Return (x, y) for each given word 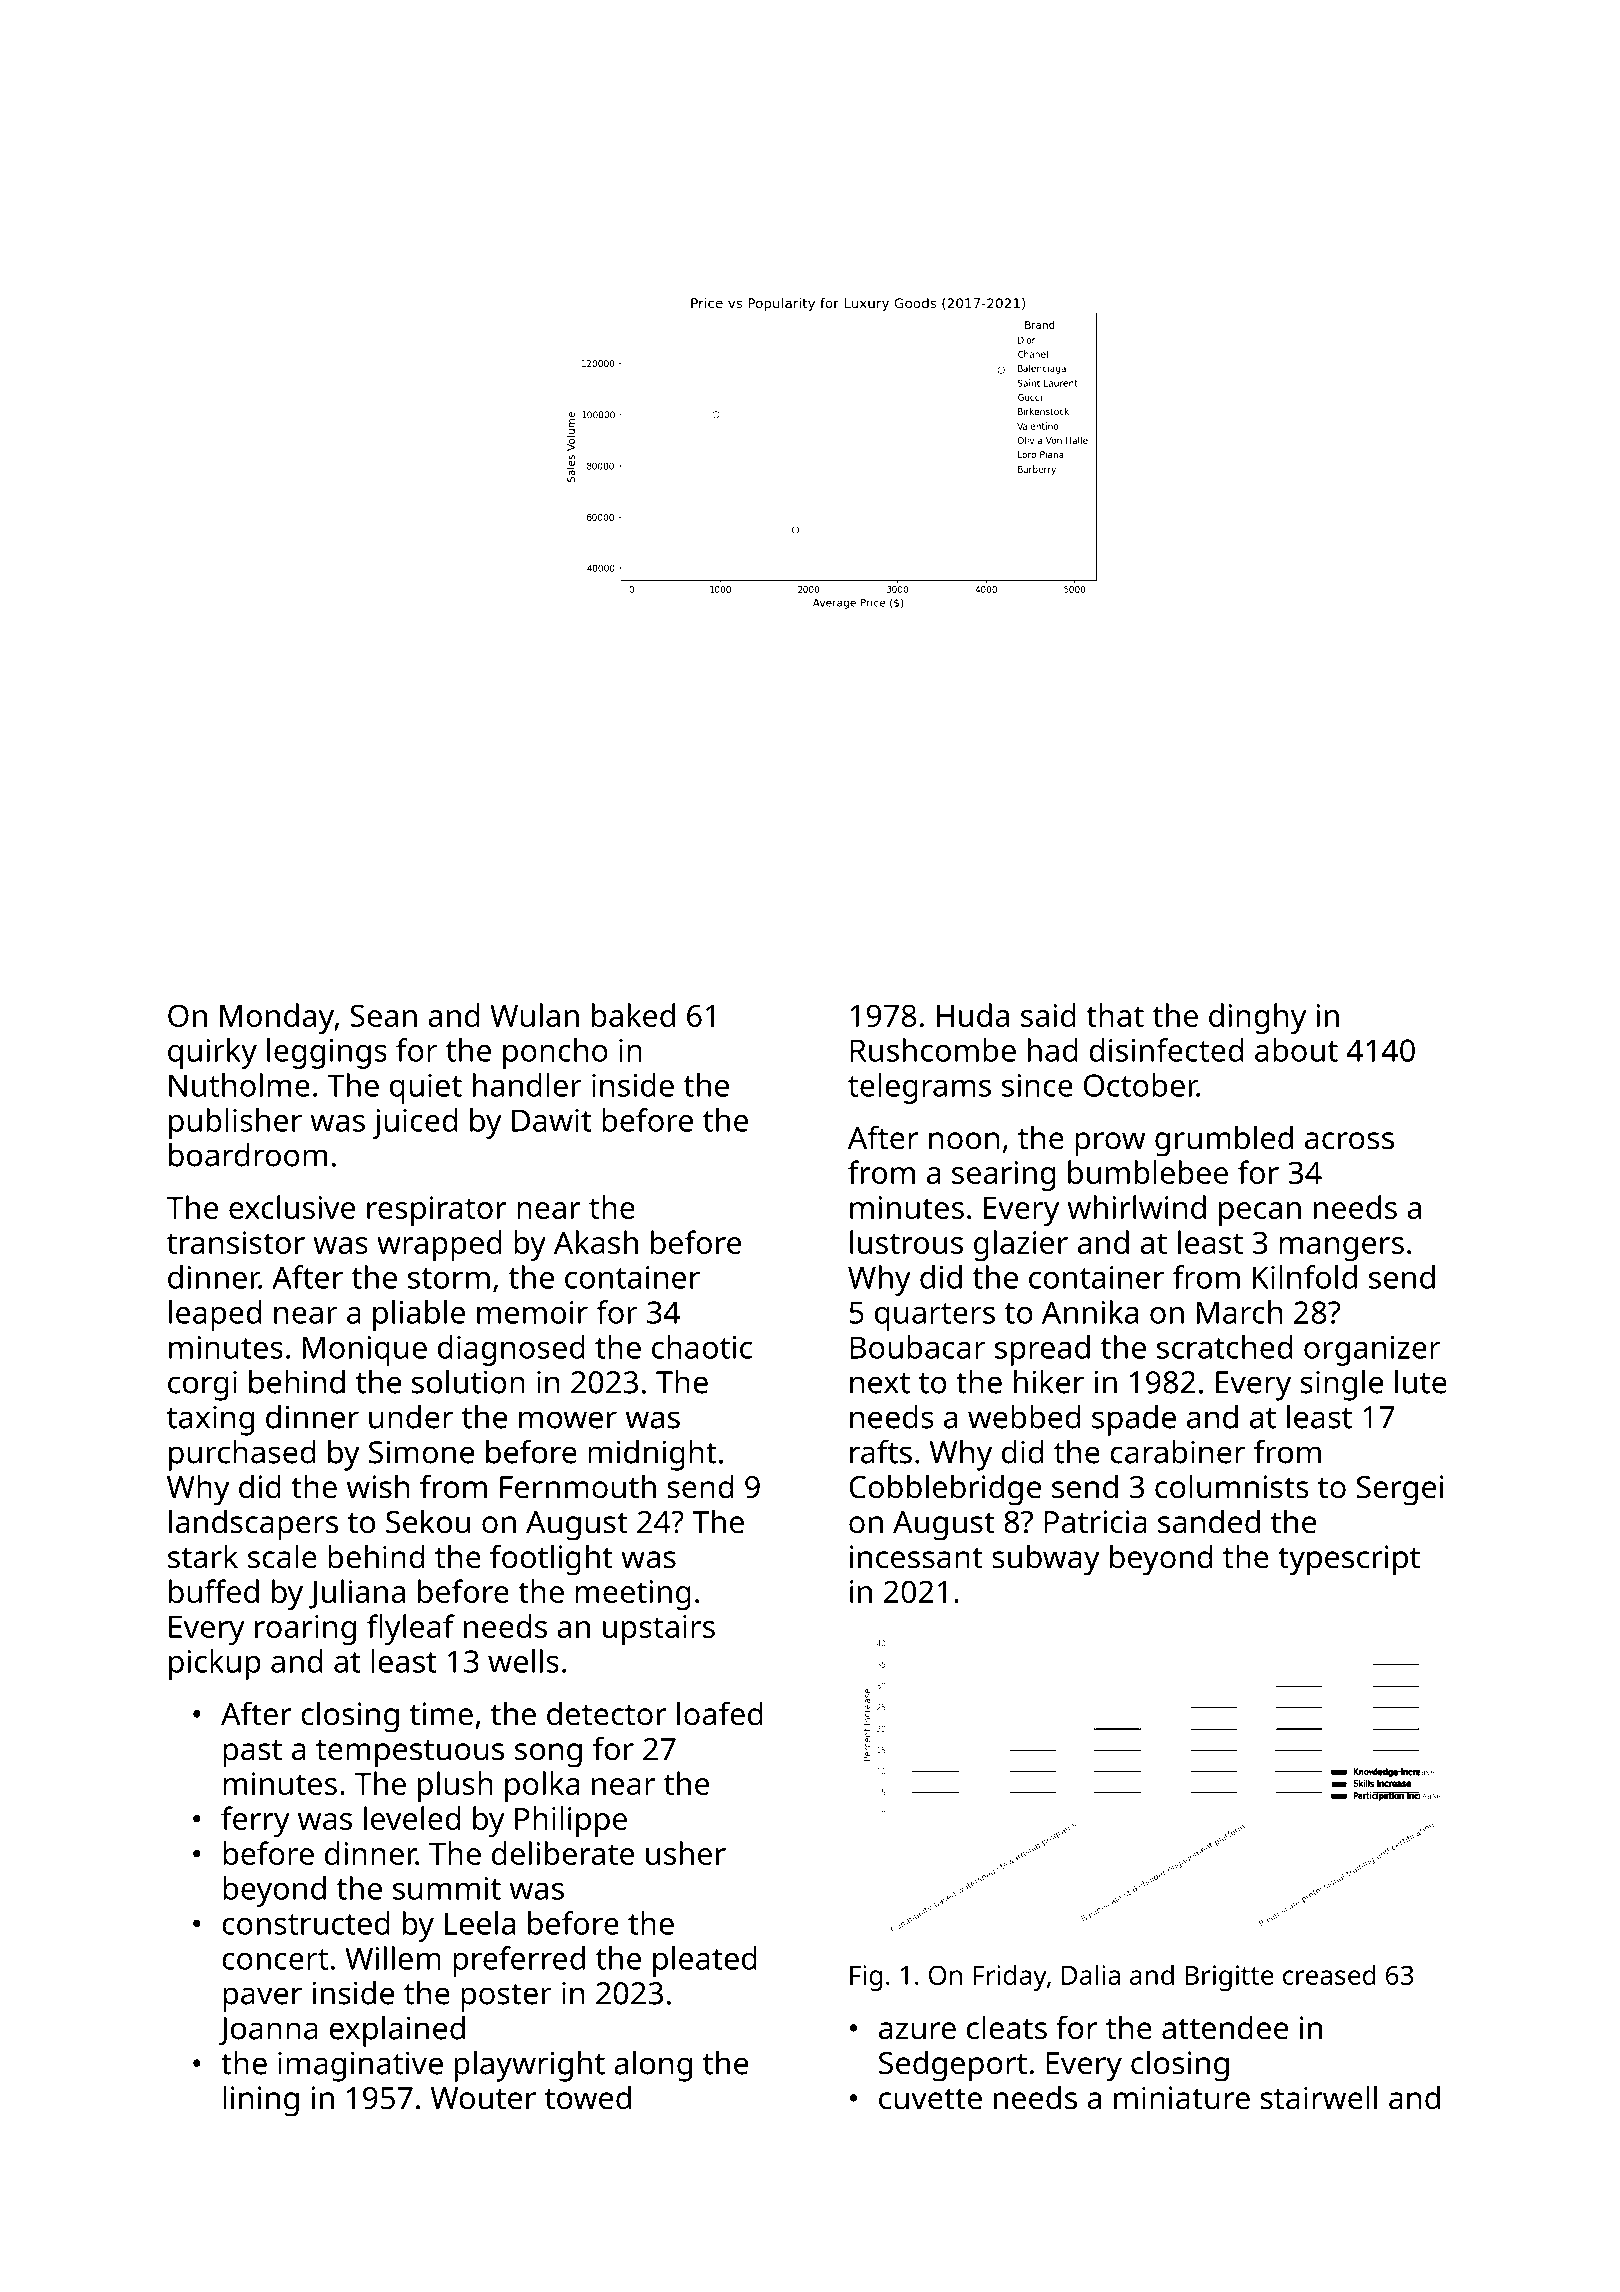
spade (1134, 1420)
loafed (720, 1713)
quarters (935, 1317)
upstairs (659, 1630)
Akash (596, 1242)
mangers (1341, 1249)
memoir (532, 1312)
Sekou (428, 1521)
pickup (215, 1664)
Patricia (1095, 1522)
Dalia (1091, 1974)
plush (455, 1786)
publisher (235, 1123)
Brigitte (1229, 1978)
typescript (1349, 1560)
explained (397, 2031)
